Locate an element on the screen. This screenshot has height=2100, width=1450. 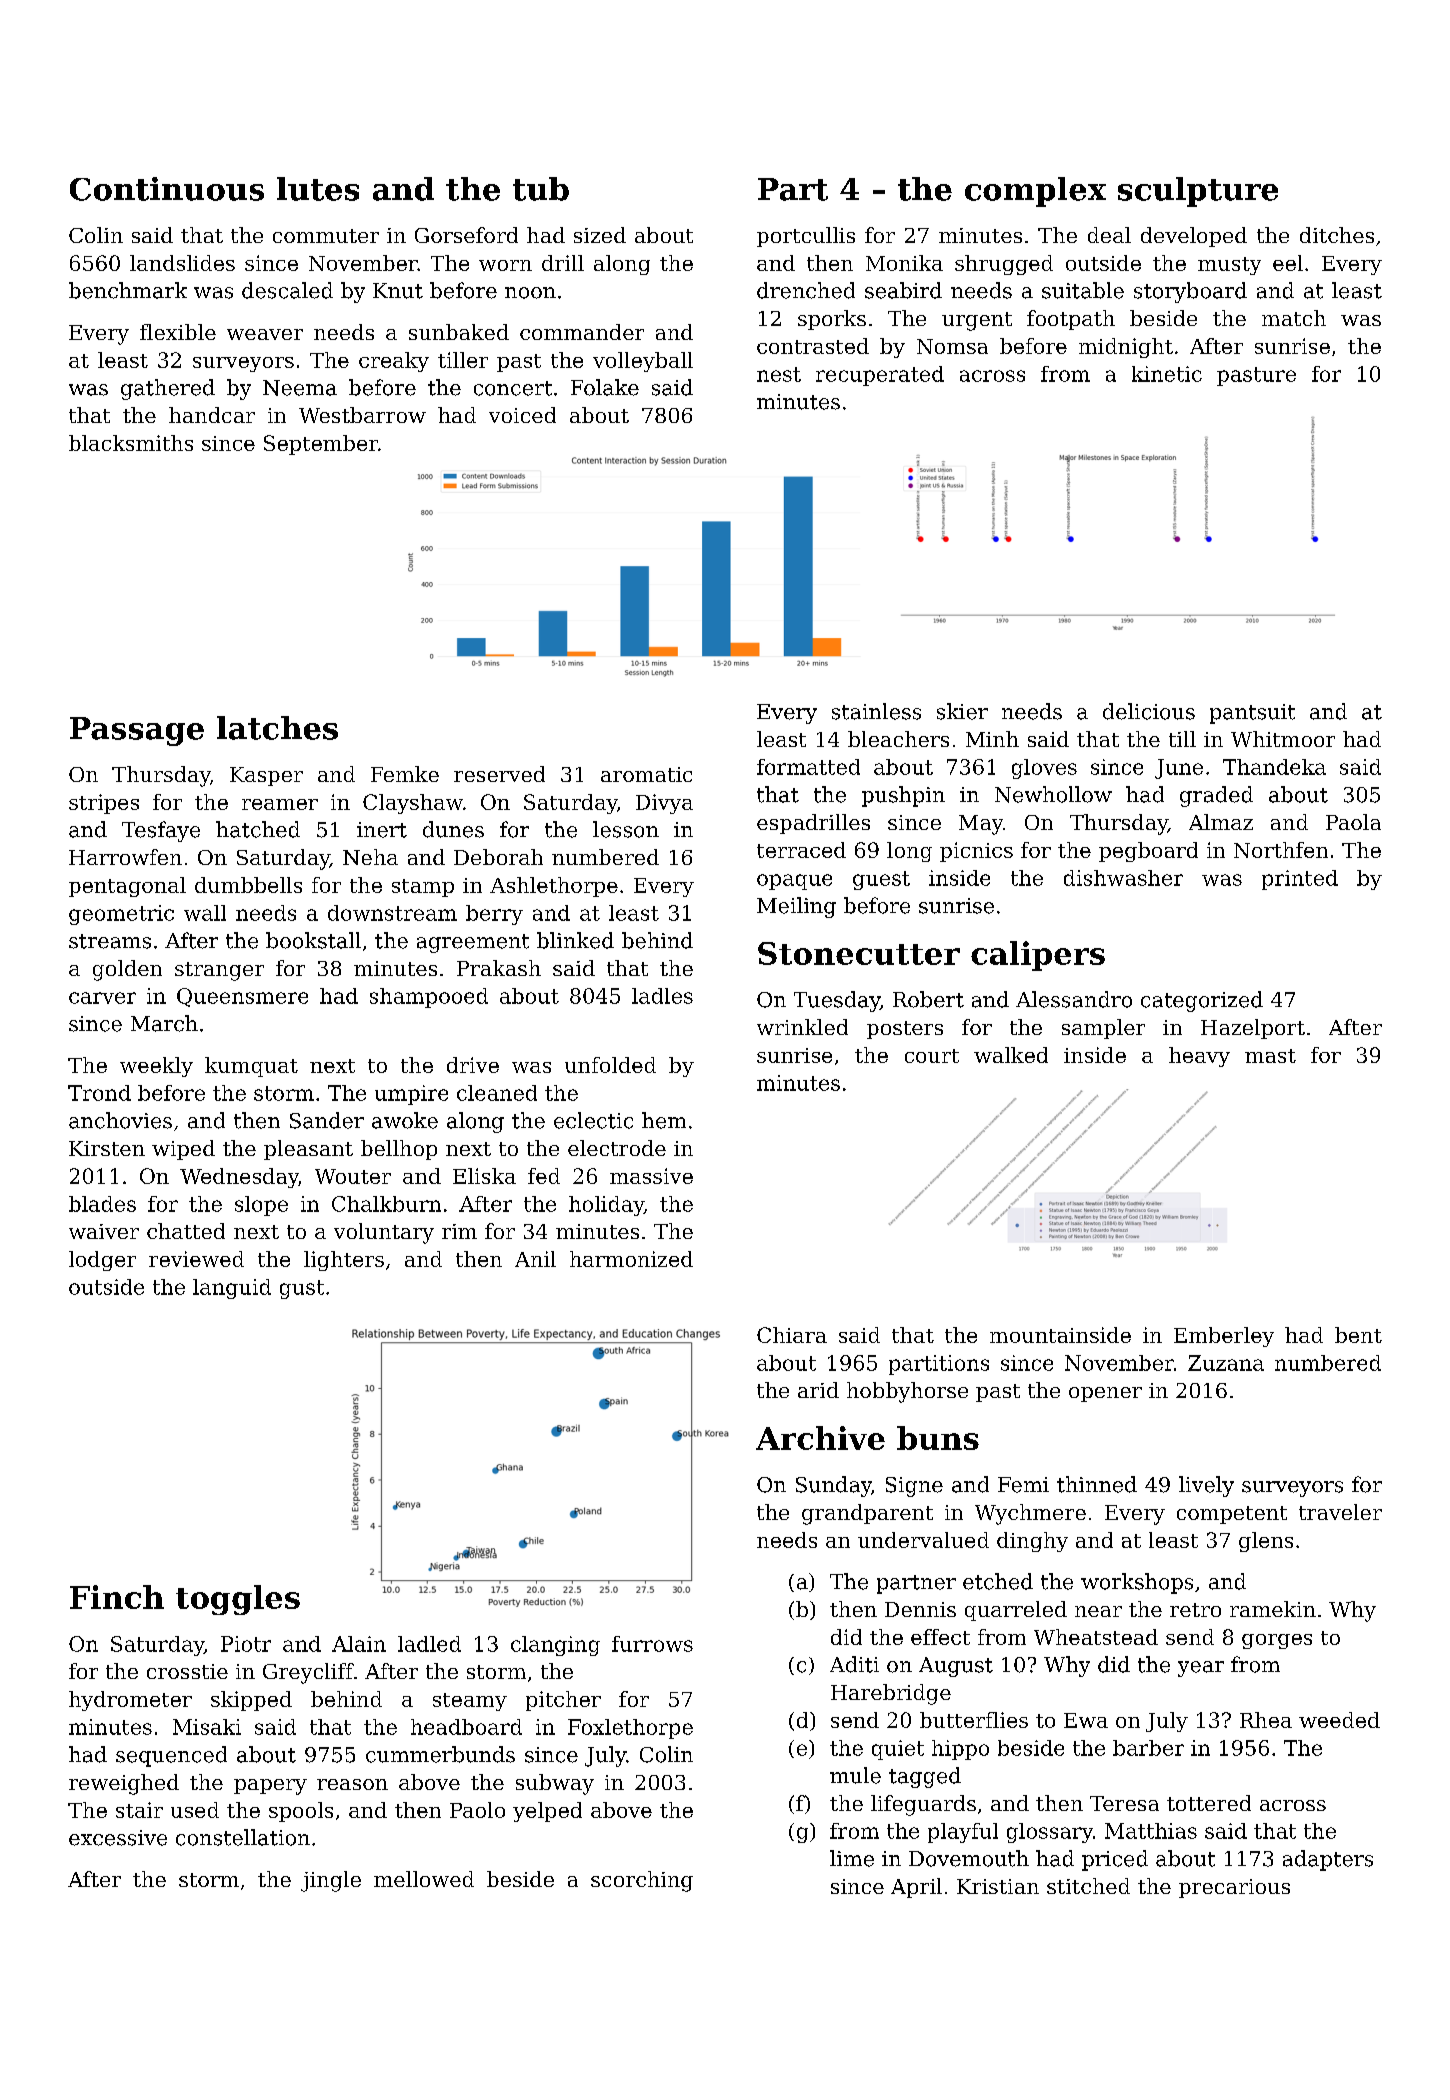
nest is located at coordinates (779, 374).
